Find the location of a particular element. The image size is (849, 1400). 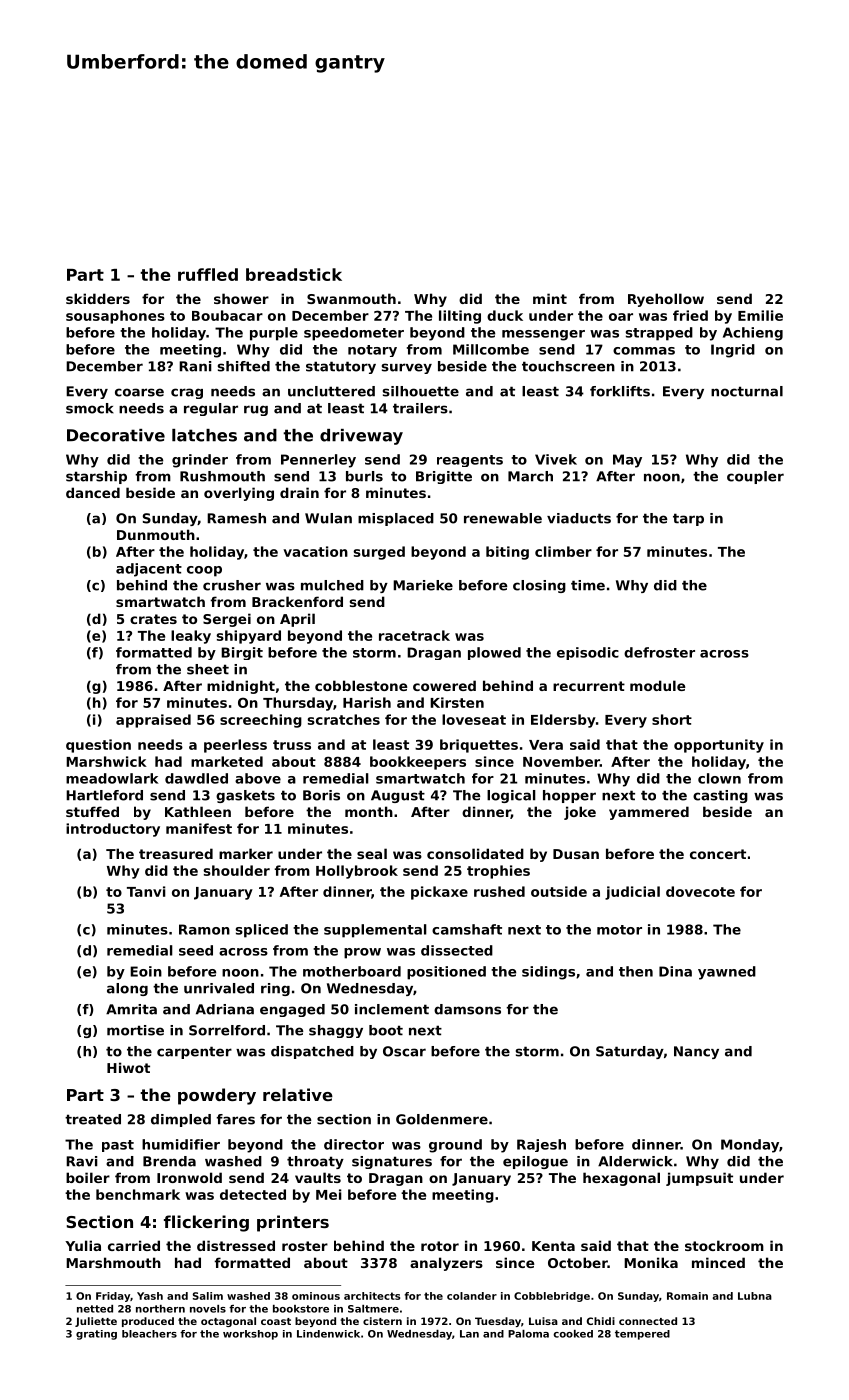

introductory is located at coordinates (113, 830).
